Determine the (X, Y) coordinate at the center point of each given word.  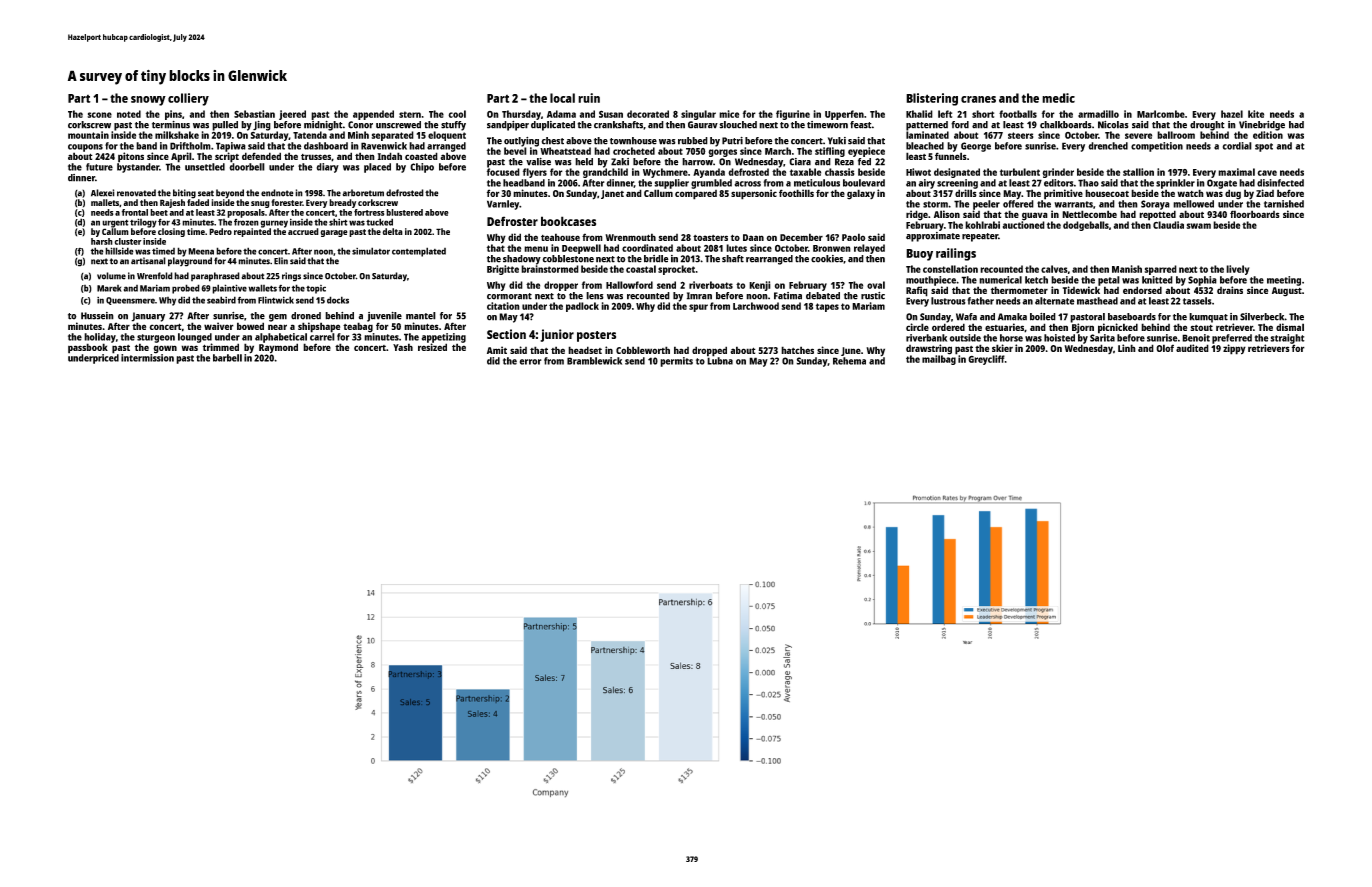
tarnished (1284, 204)
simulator (371, 251)
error (531, 362)
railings (956, 254)
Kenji (760, 286)
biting (184, 194)
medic (1058, 98)
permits (676, 362)
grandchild (605, 173)
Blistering (932, 99)
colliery (188, 99)
